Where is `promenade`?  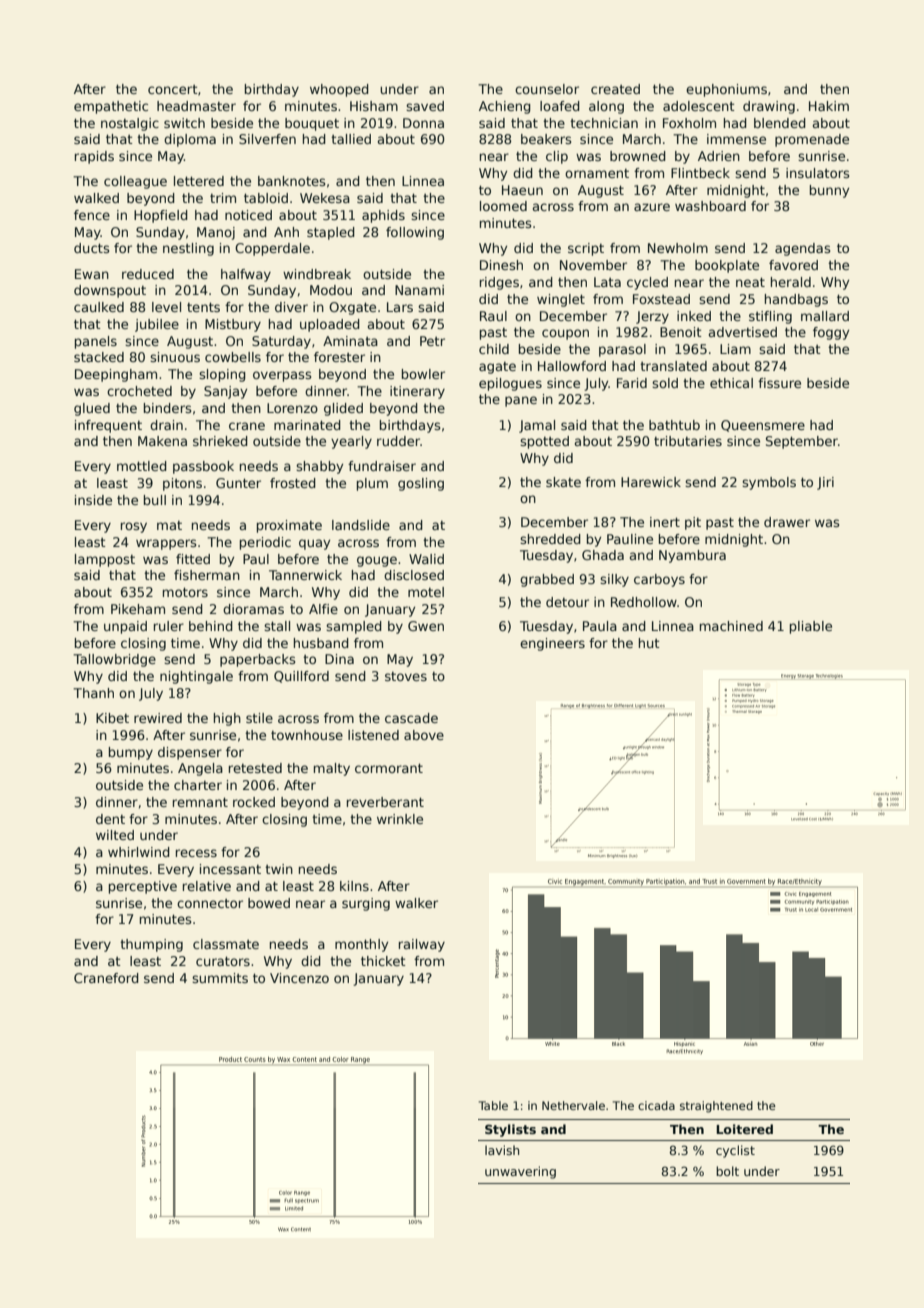 promenade is located at coordinates (812, 140).
